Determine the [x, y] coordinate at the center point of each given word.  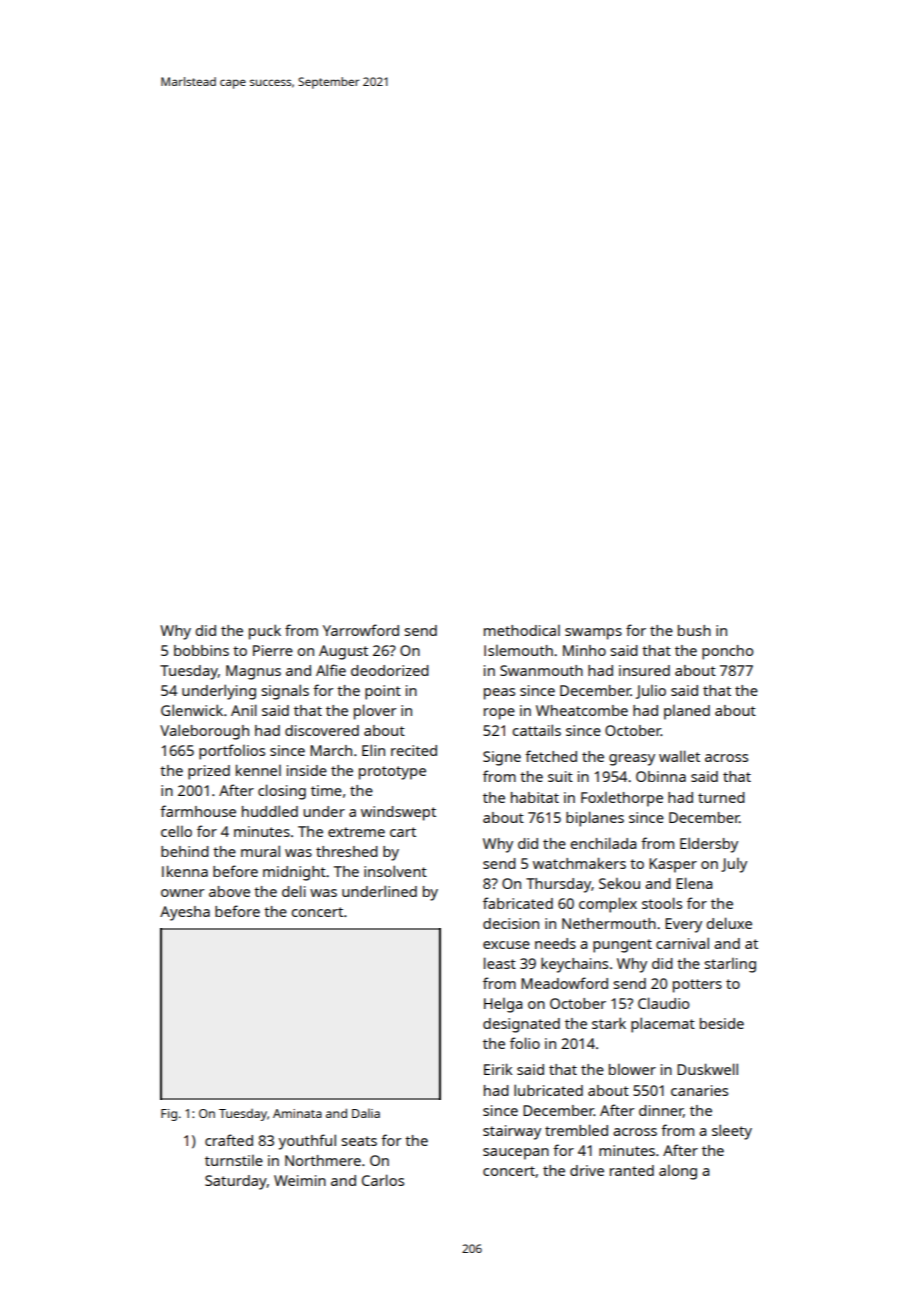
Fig [169, 1115]
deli [294, 891]
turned [721, 797]
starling [730, 965]
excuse [506, 945]
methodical [522, 630]
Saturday [236, 1182]
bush [694, 630]
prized [209, 772]
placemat [663, 1025]
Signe [502, 758]
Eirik [498, 1069]
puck [265, 632]
